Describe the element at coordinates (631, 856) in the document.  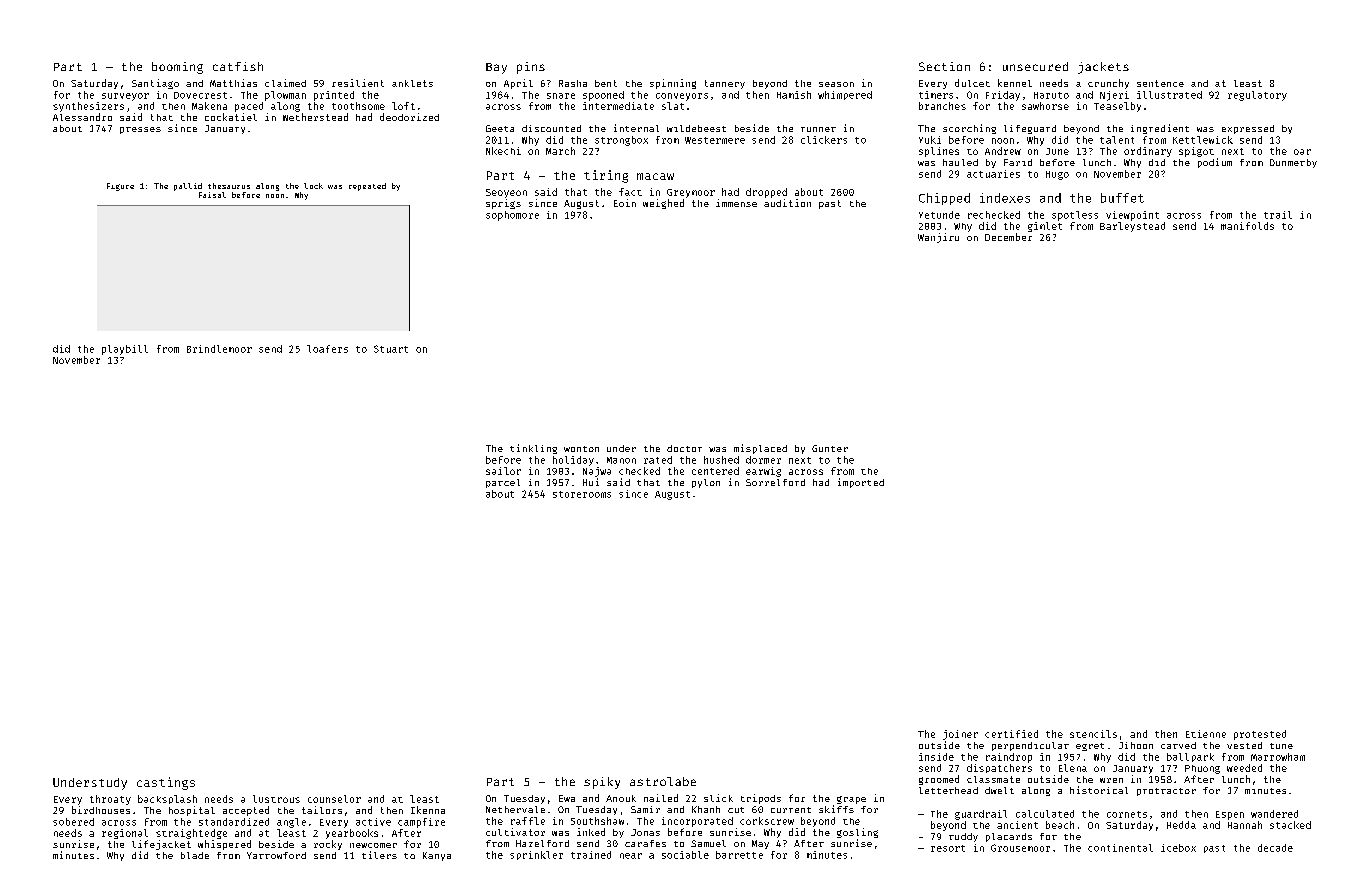
I see `near` at that location.
